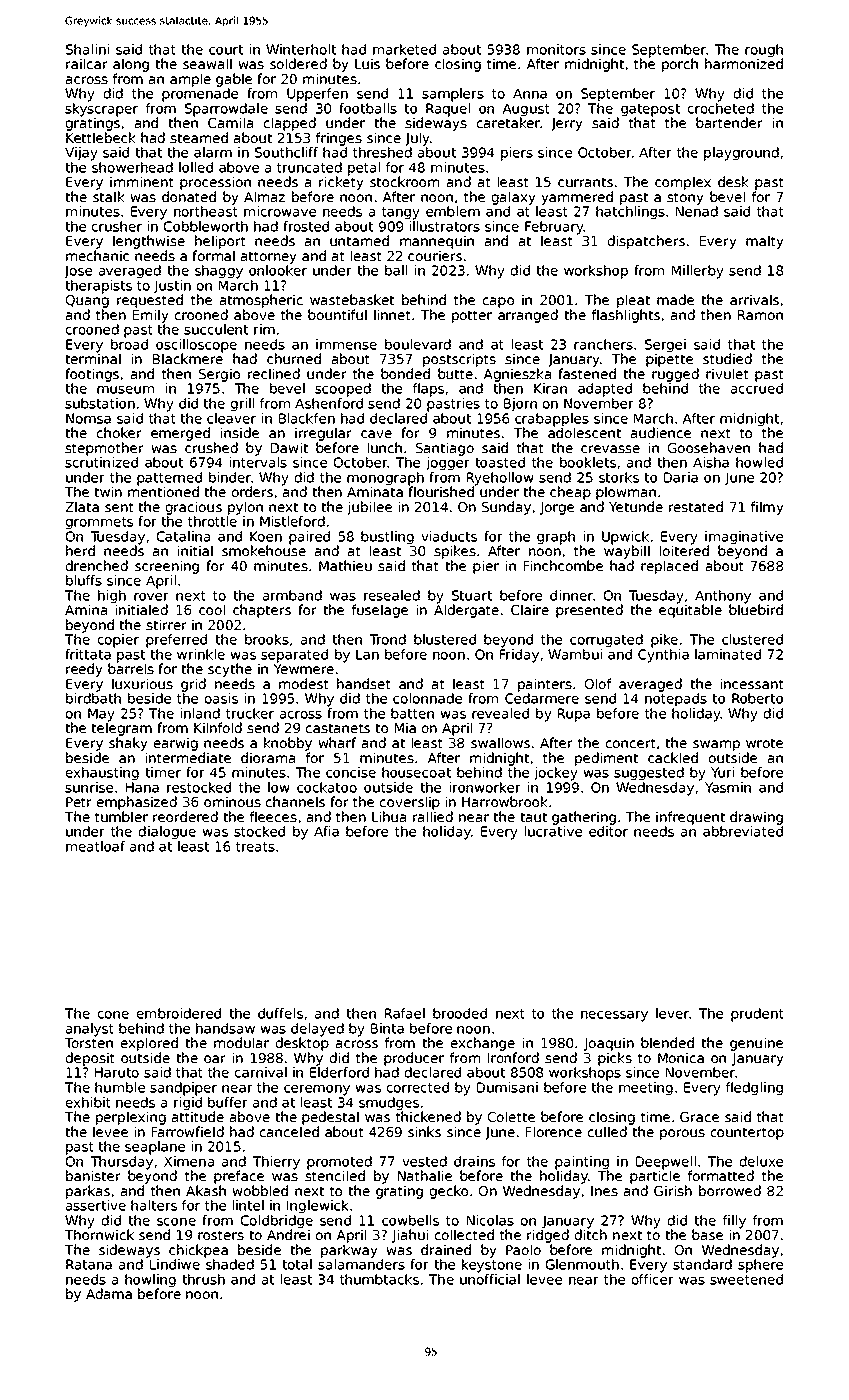  What do you see at coordinates (102, 774) in the page?
I see `exhausting` at bounding box center [102, 774].
